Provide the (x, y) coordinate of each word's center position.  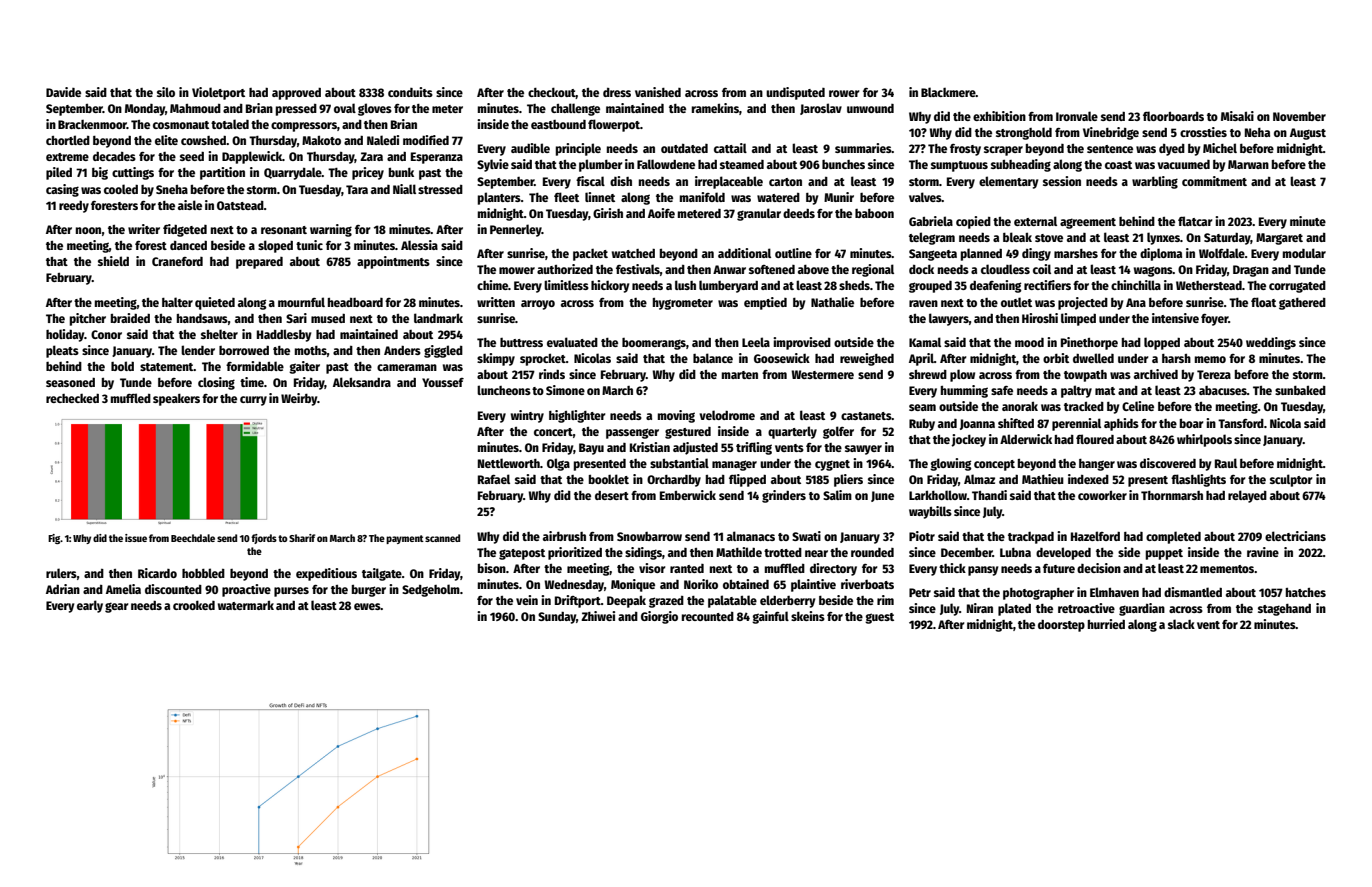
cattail (730, 148)
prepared (259, 263)
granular (759, 214)
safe (1002, 390)
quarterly (792, 432)
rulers (61, 573)
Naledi (383, 140)
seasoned (70, 382)
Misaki (1237, 116)
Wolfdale (1222, 253)
